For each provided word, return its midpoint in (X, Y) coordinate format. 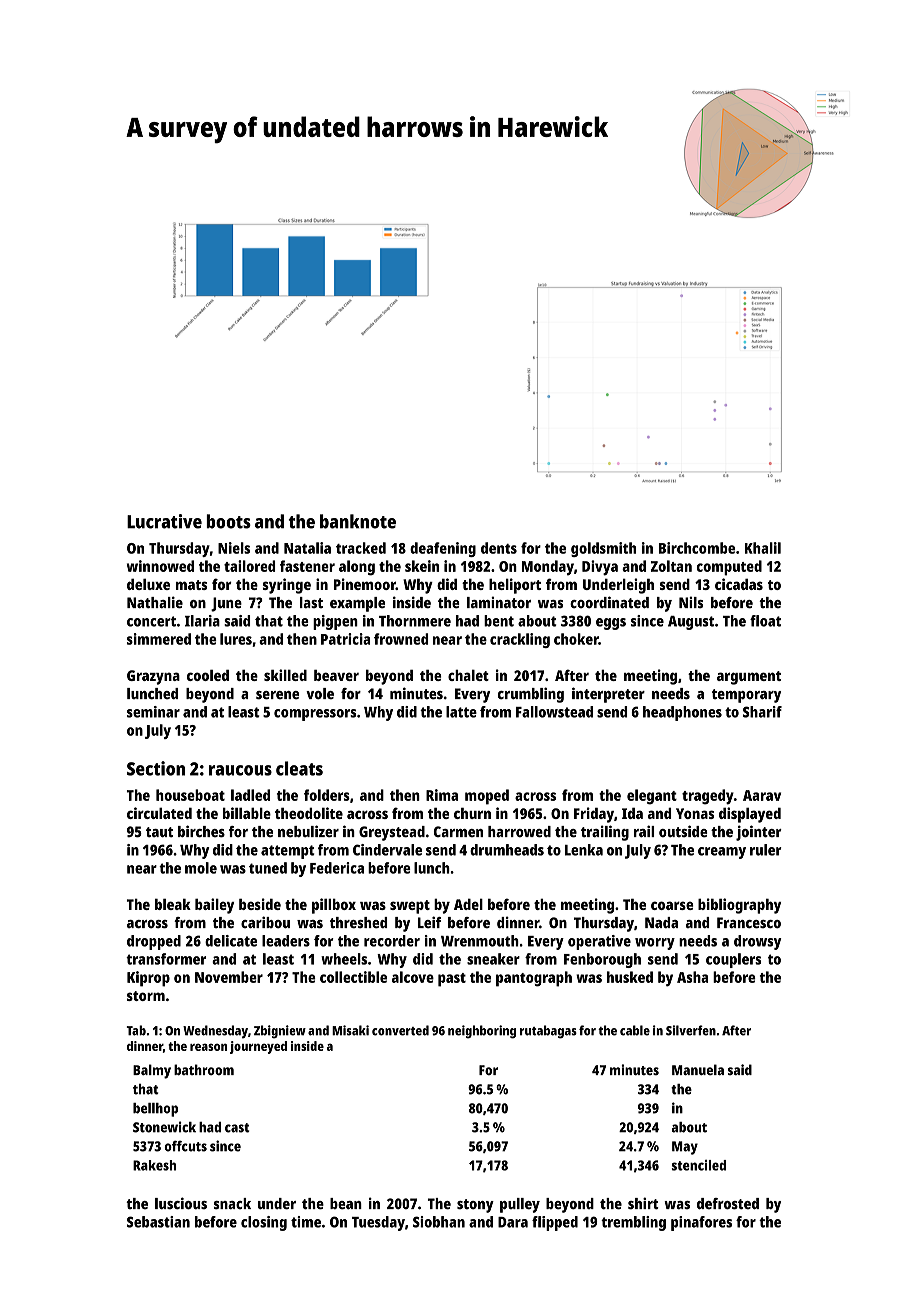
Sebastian (158, 1222)
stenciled (699, 1165)
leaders (286, 941)
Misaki (350, 1030)
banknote (358, 521)
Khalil (763, 548)
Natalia (307, 548)
